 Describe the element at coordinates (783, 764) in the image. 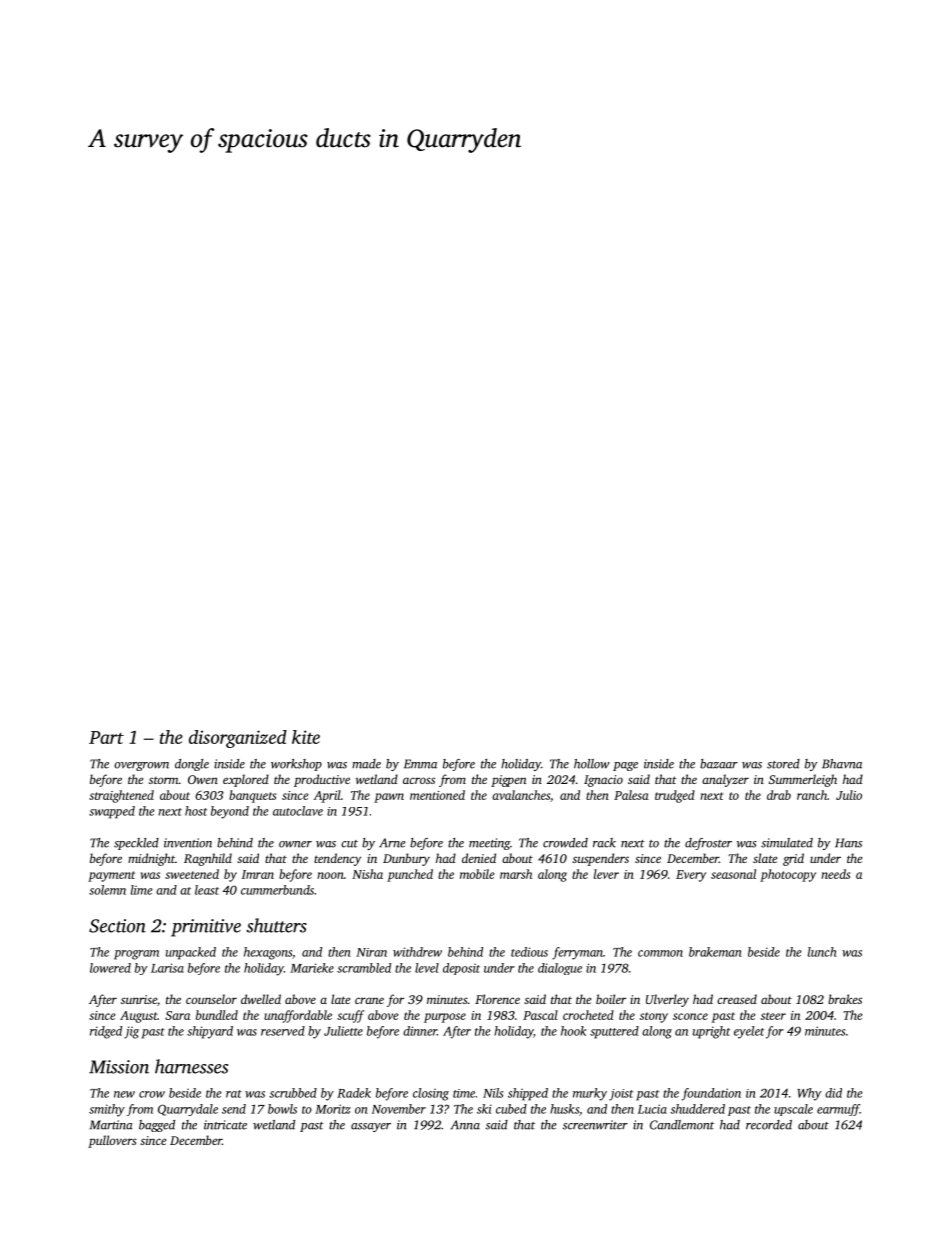

I see `stored` at that location.
